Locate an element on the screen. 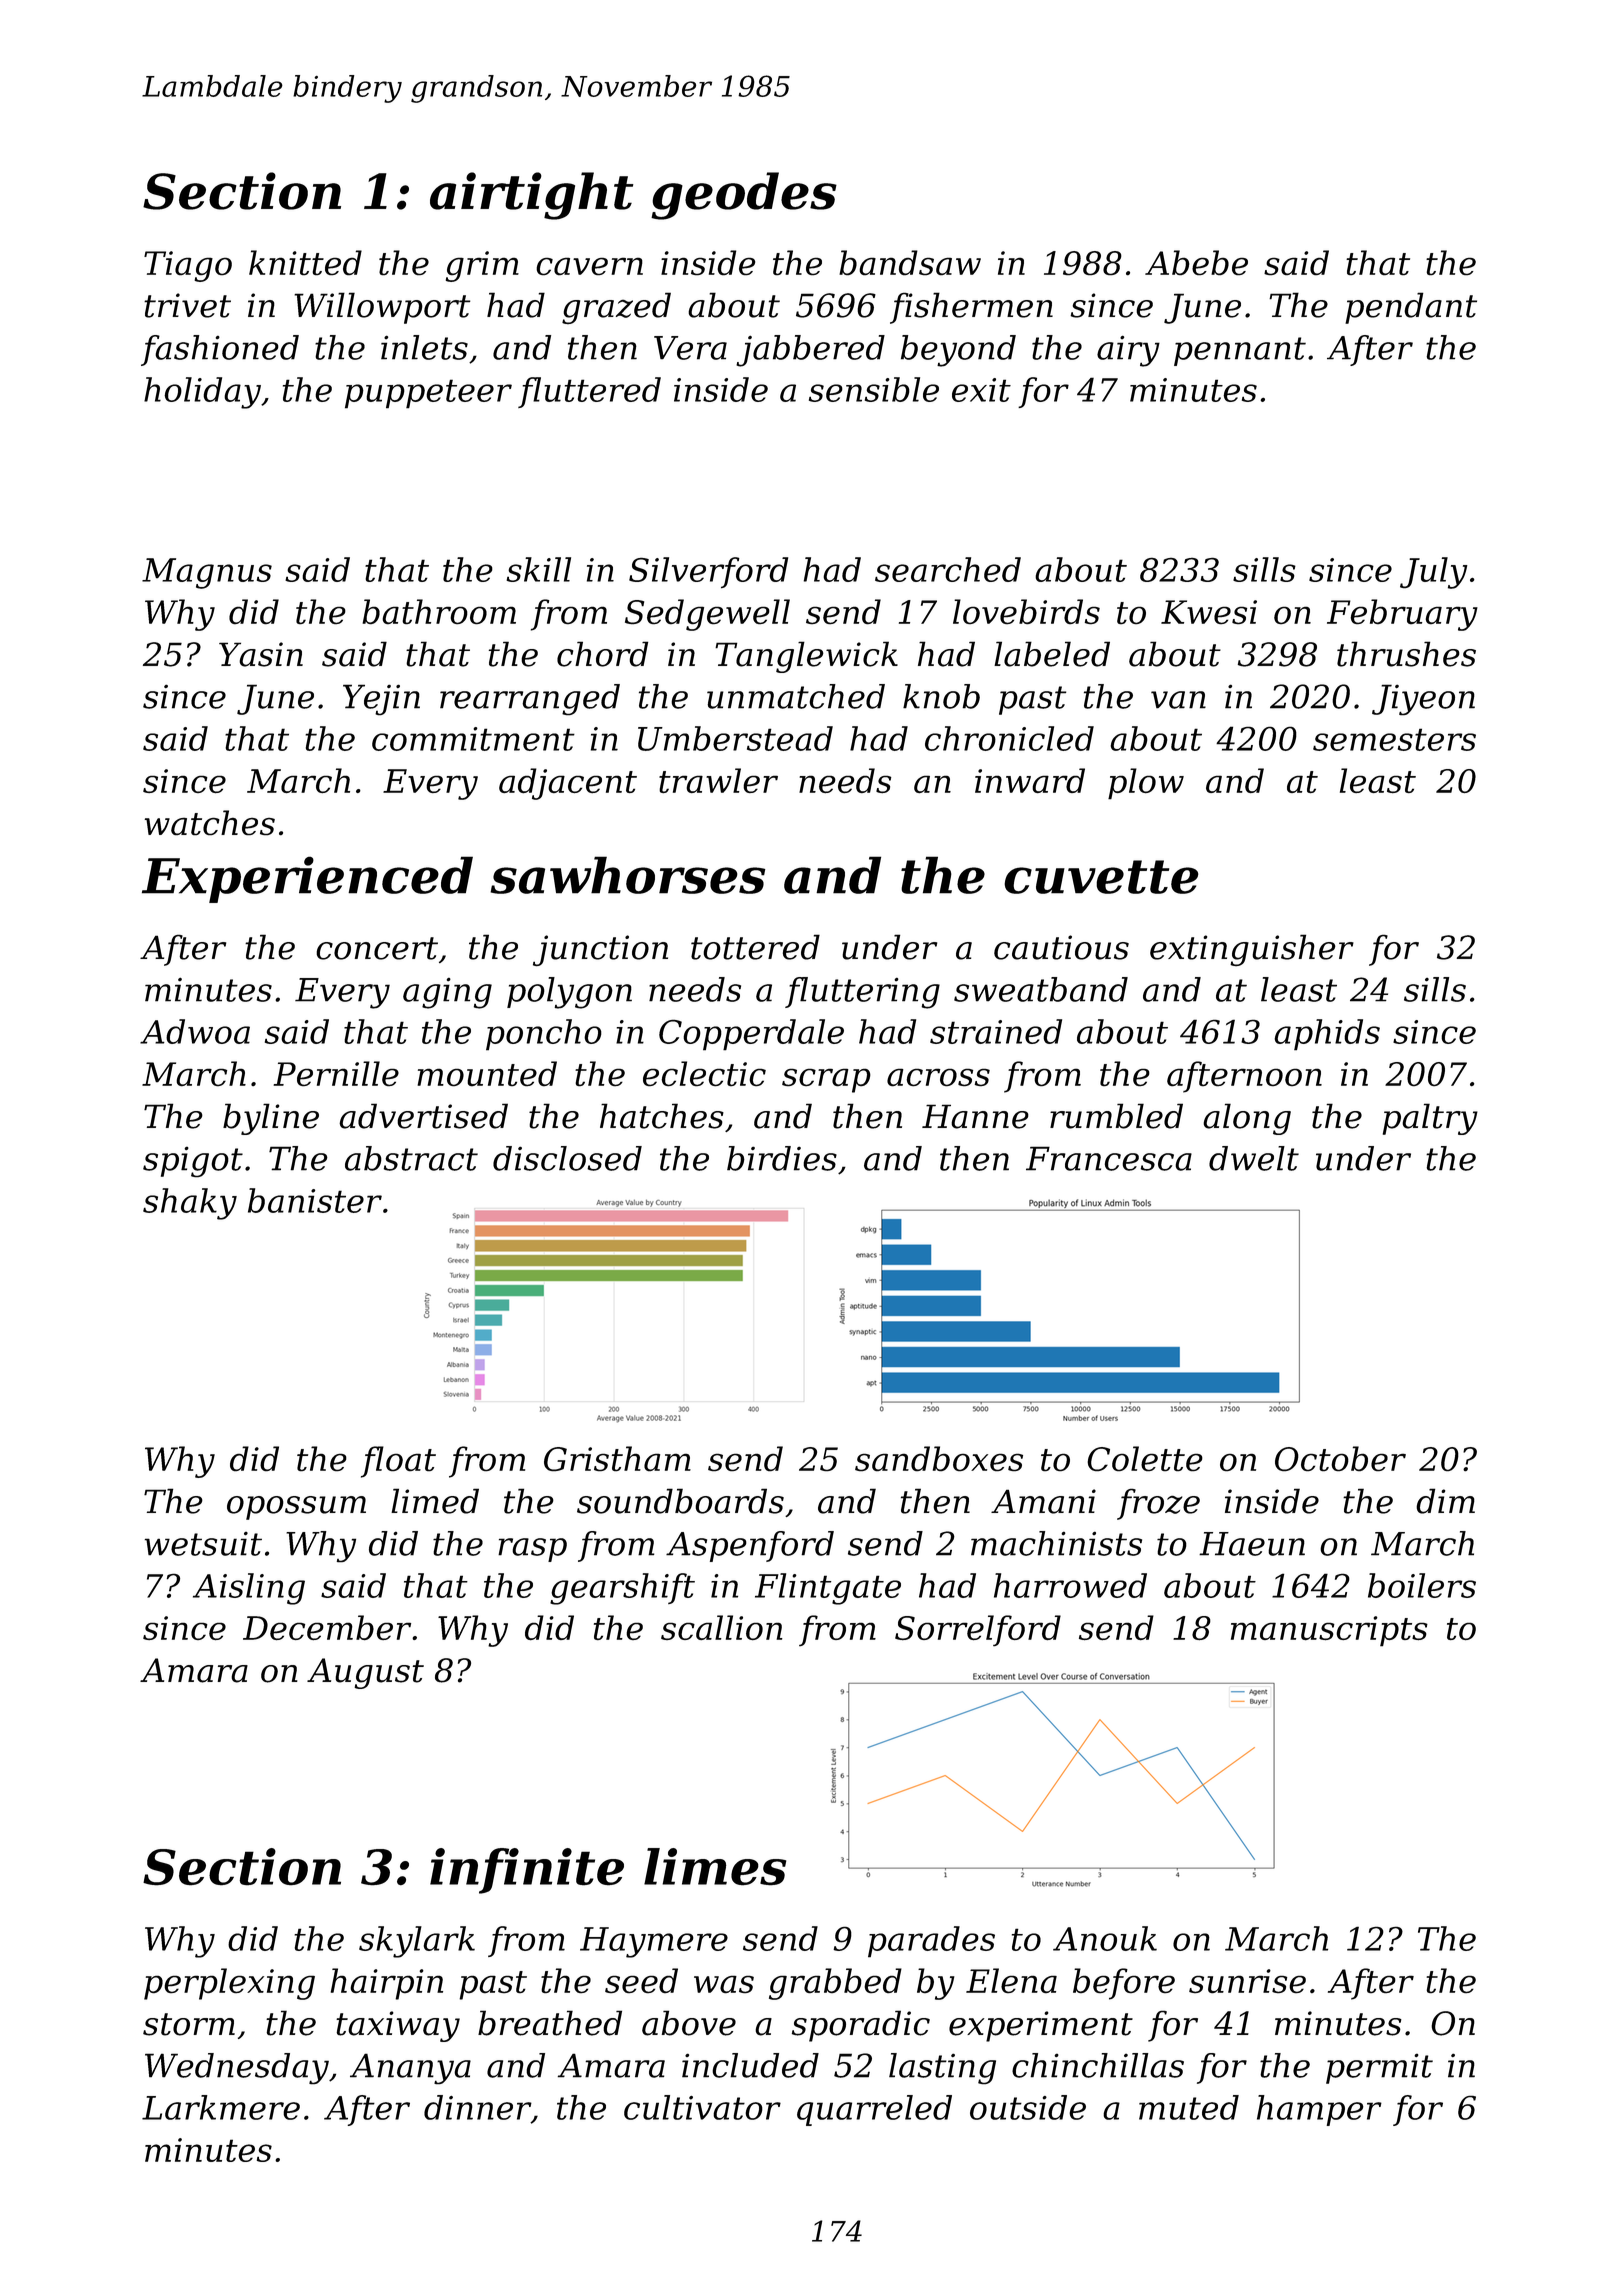 The image size is (1620, 2292). Aisling is located at coordinates (249, 1589).
